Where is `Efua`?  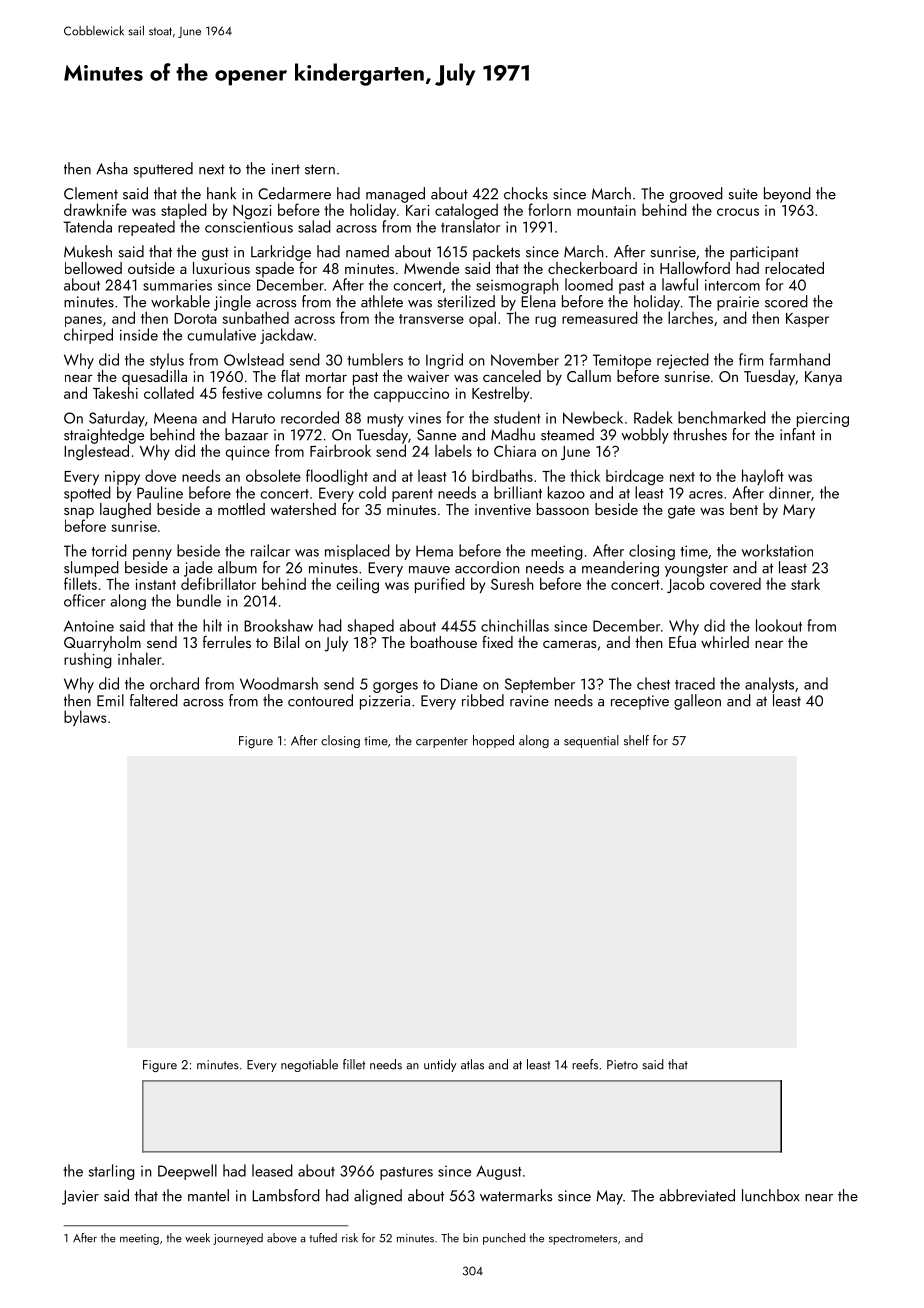
Efua is located at coordinates (682, 642).
